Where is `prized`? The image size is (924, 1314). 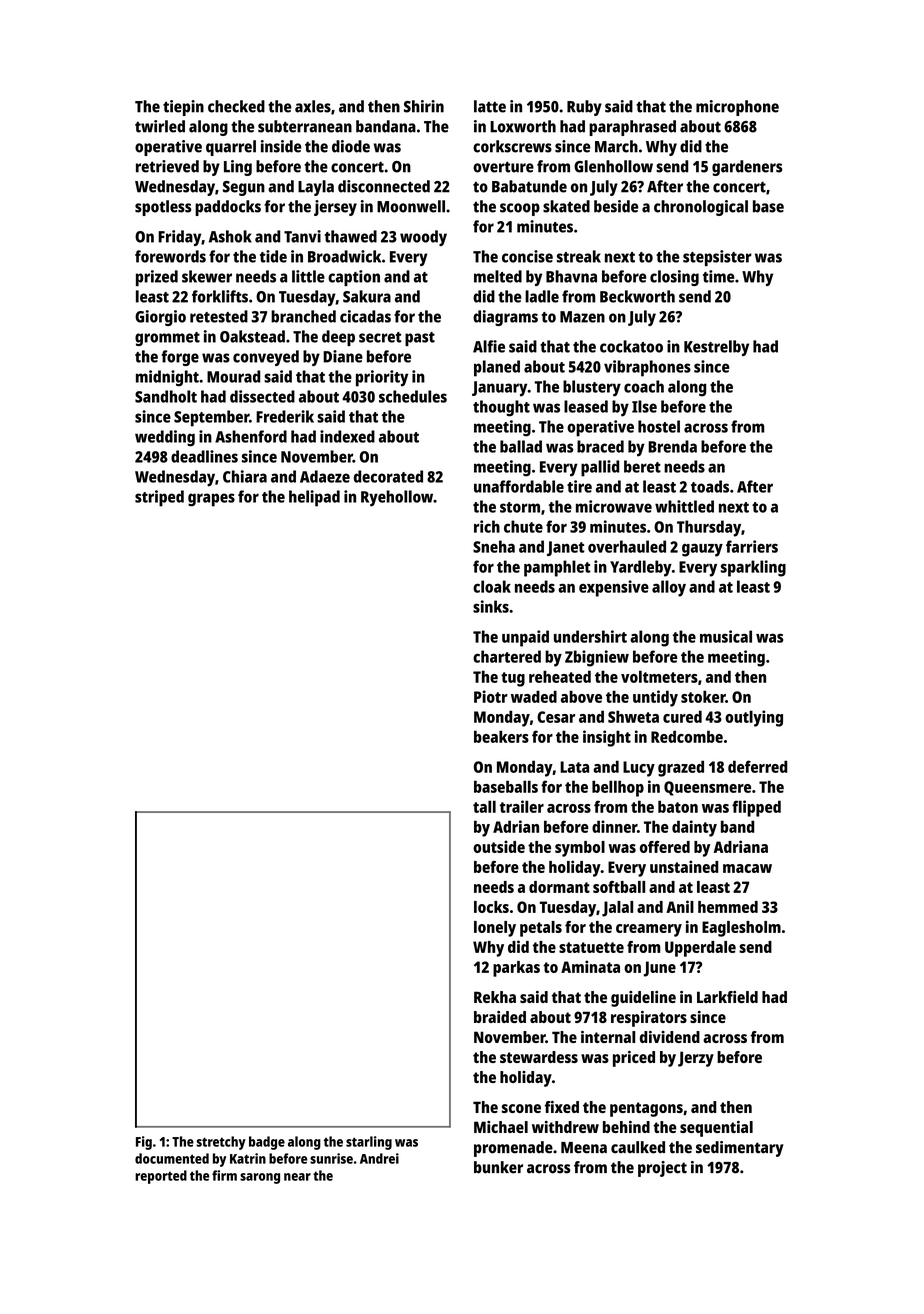
prized is located at coordinates (157, 278).
